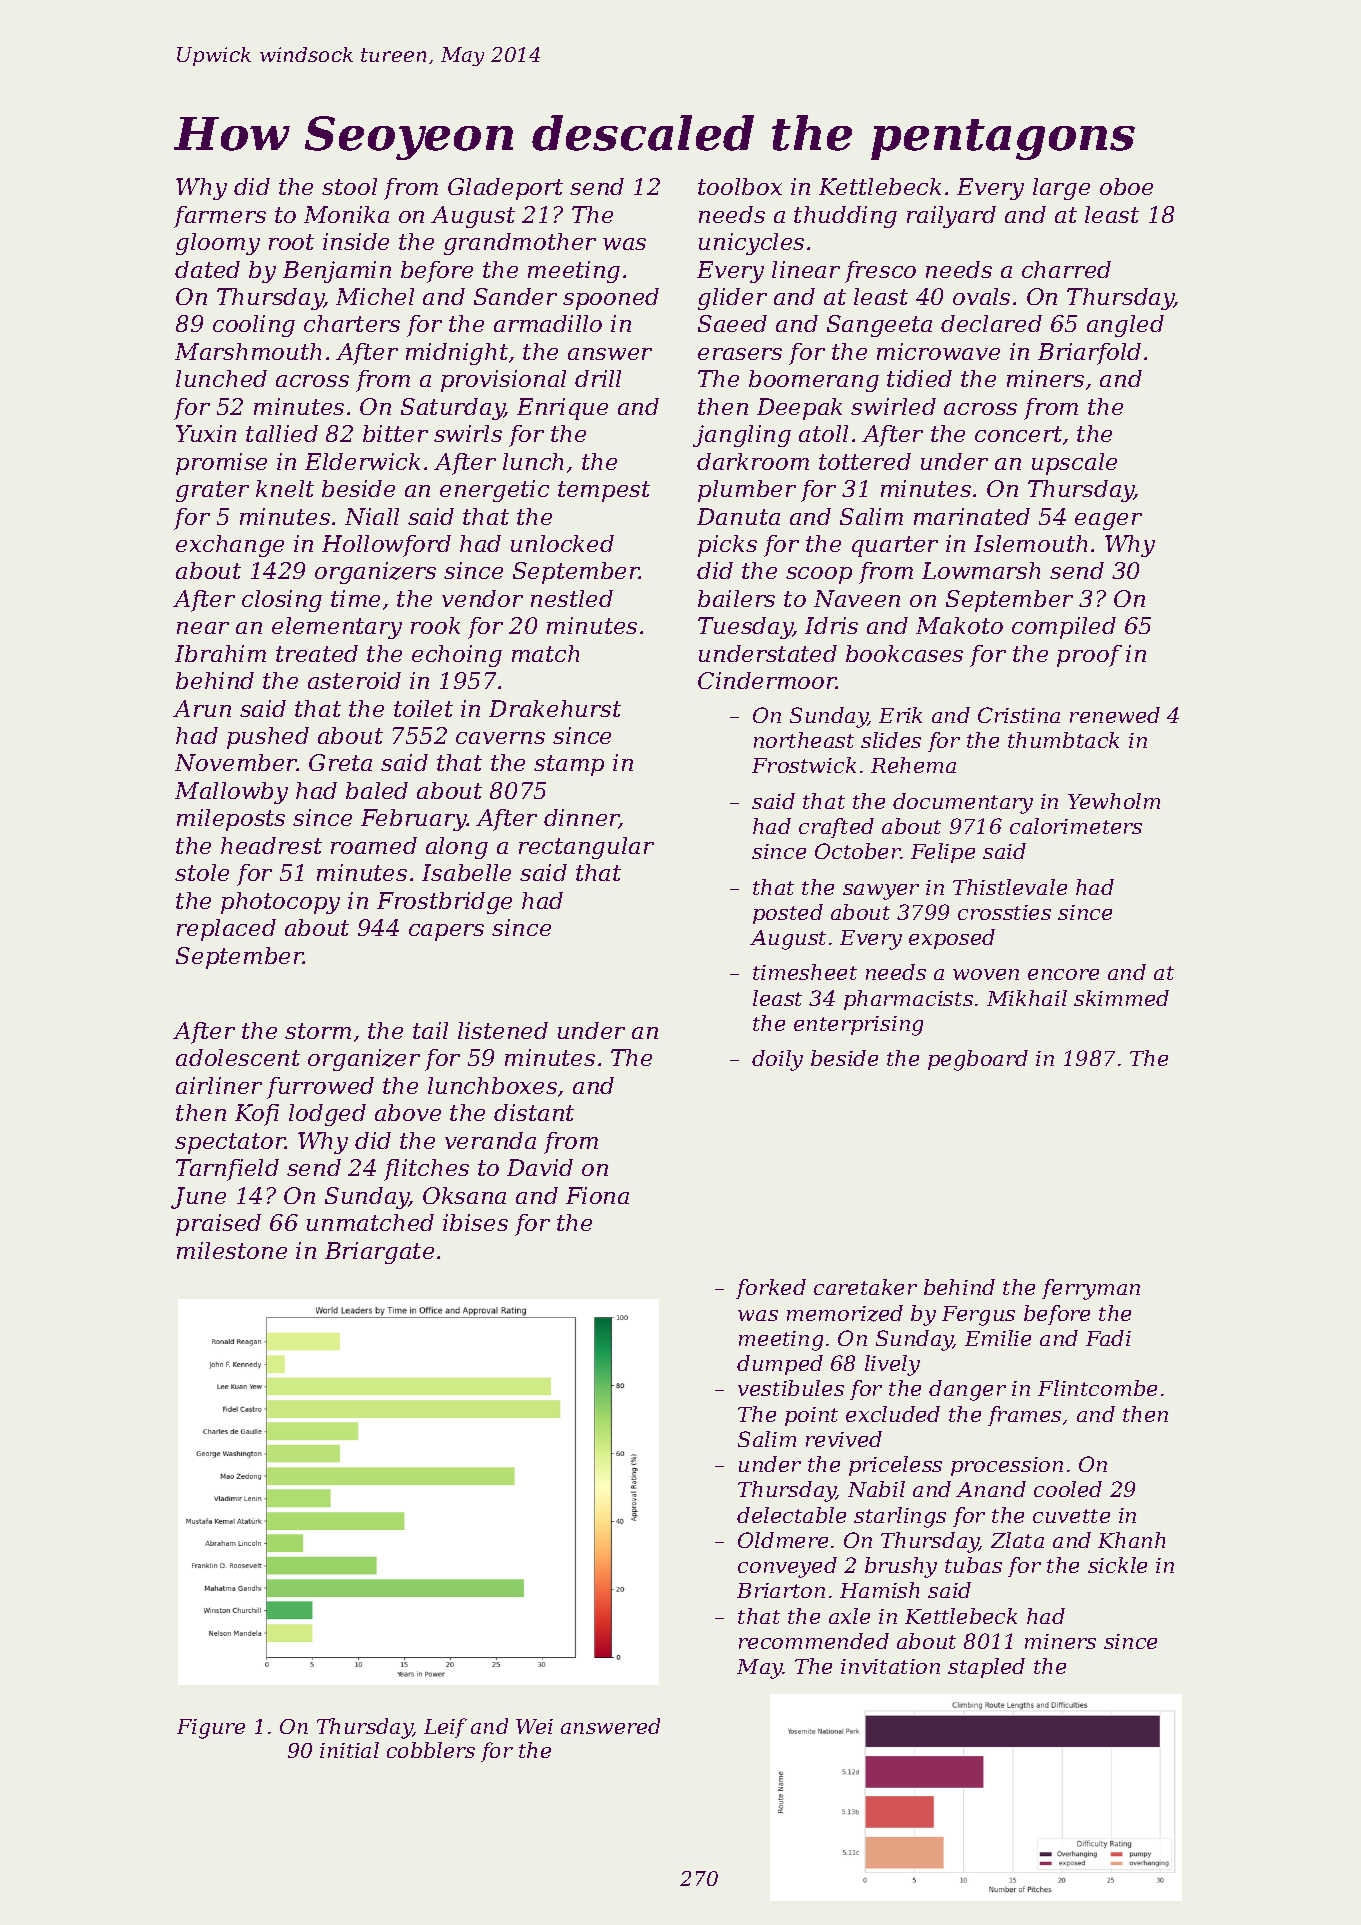  What do you see at coordinates (1091, 1289) in the page?
I see `ferryman` at bounding box center [1091, 1289].
